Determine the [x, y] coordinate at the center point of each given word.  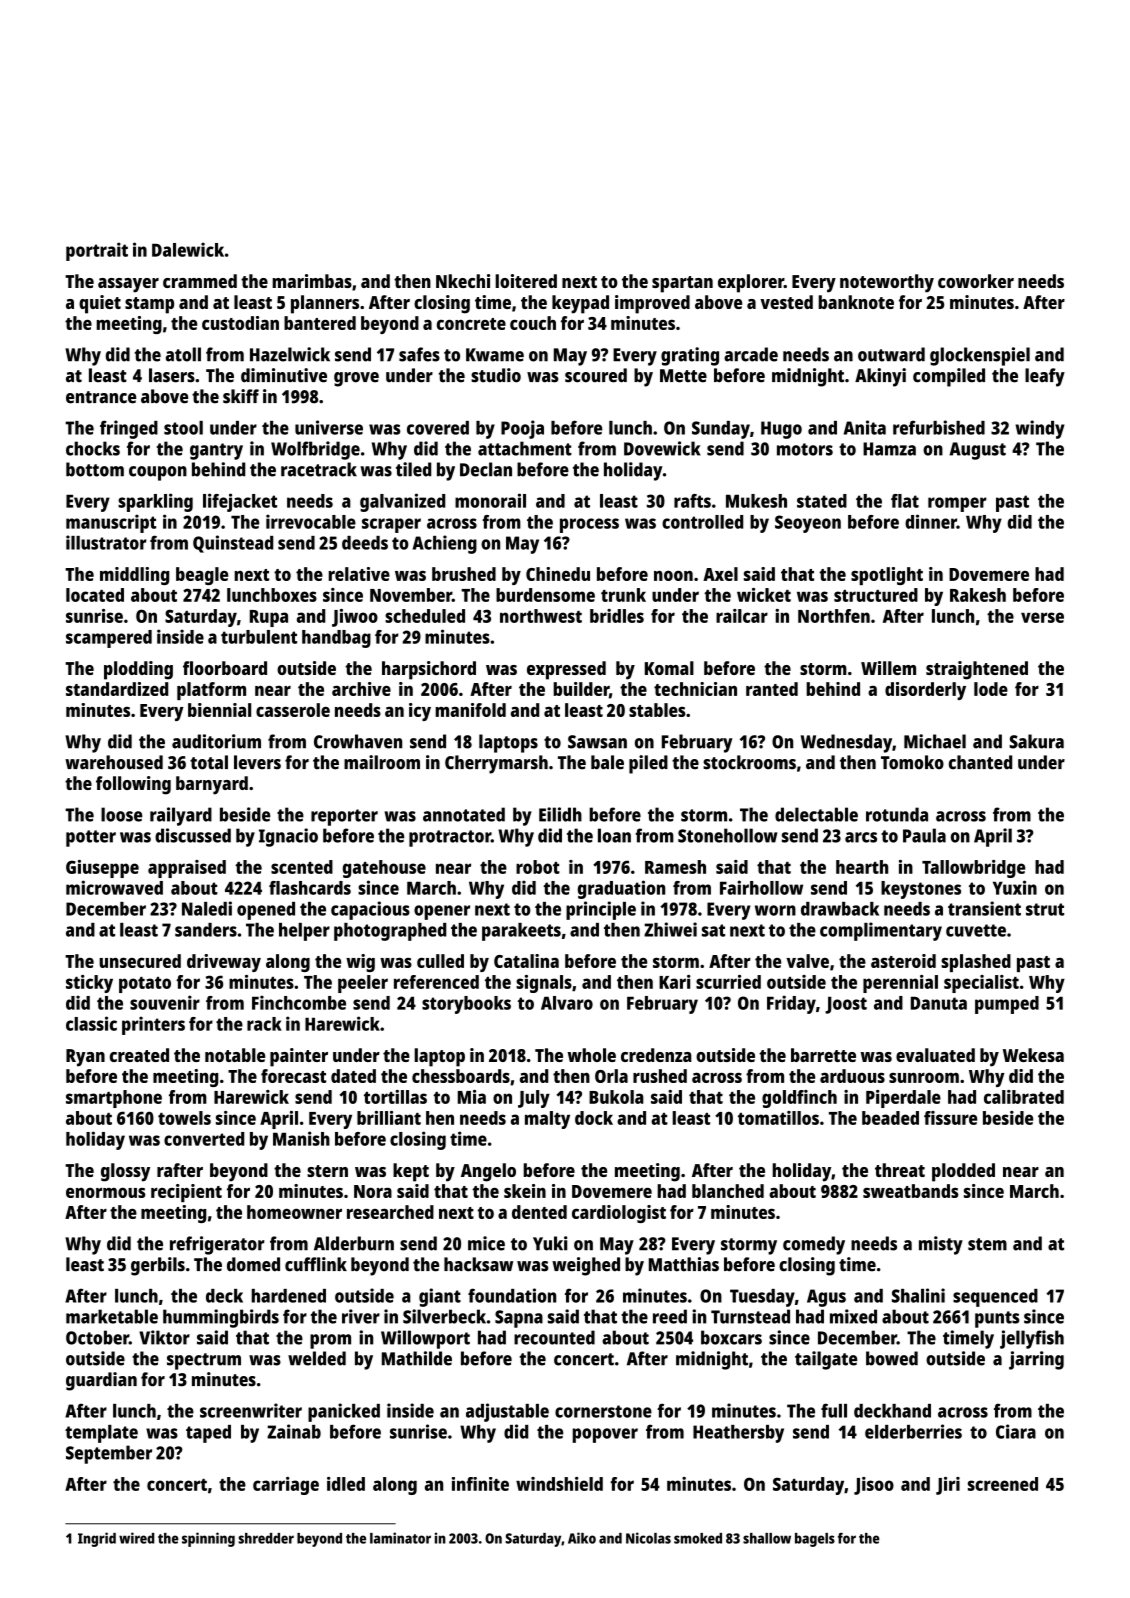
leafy [1045, 377]
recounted [554, 1337]
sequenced [995, 1298]
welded [317, 1358]
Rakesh [978, 595]
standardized [117, 689]
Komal [669, 668]
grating [690, 356]
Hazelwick [290, 354]
